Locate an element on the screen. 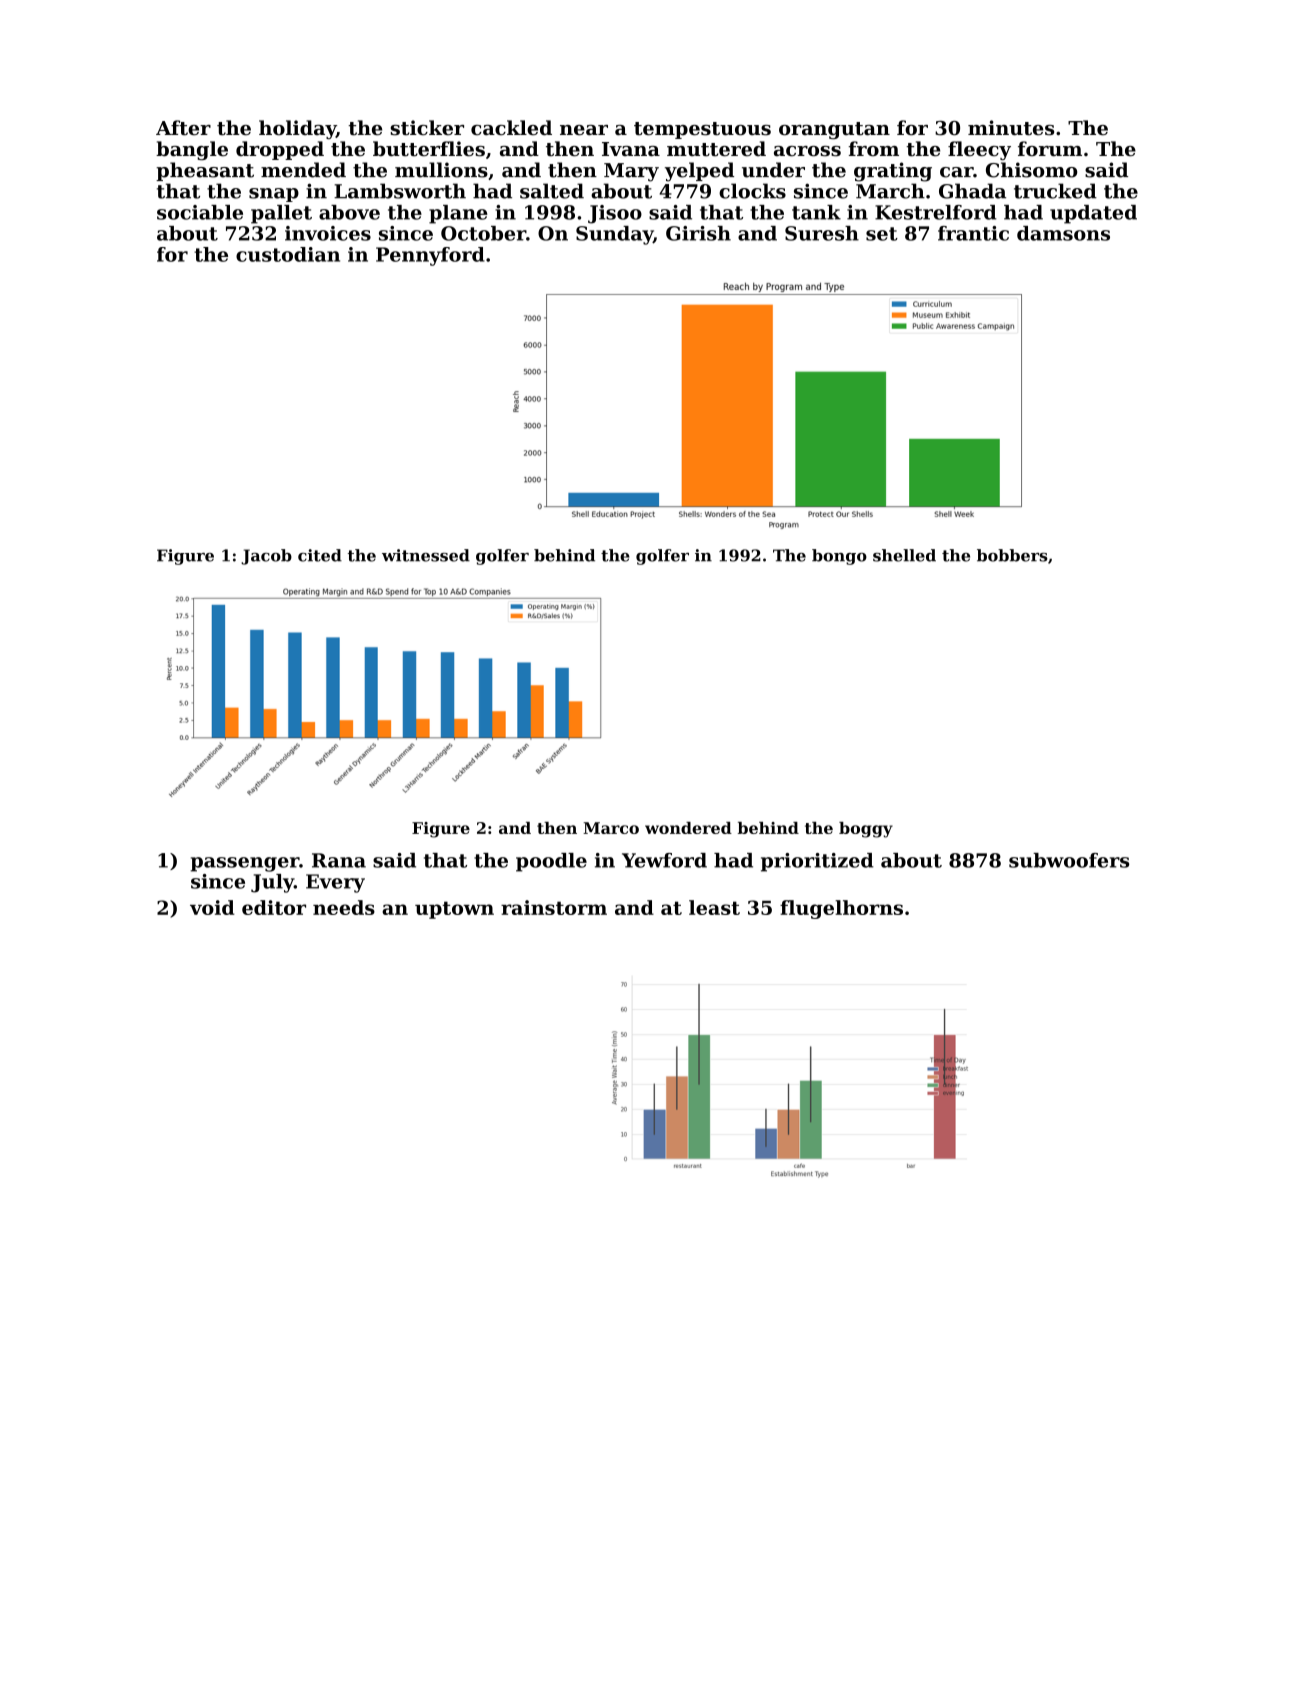  Rana is located at coordinates (339, 860).
